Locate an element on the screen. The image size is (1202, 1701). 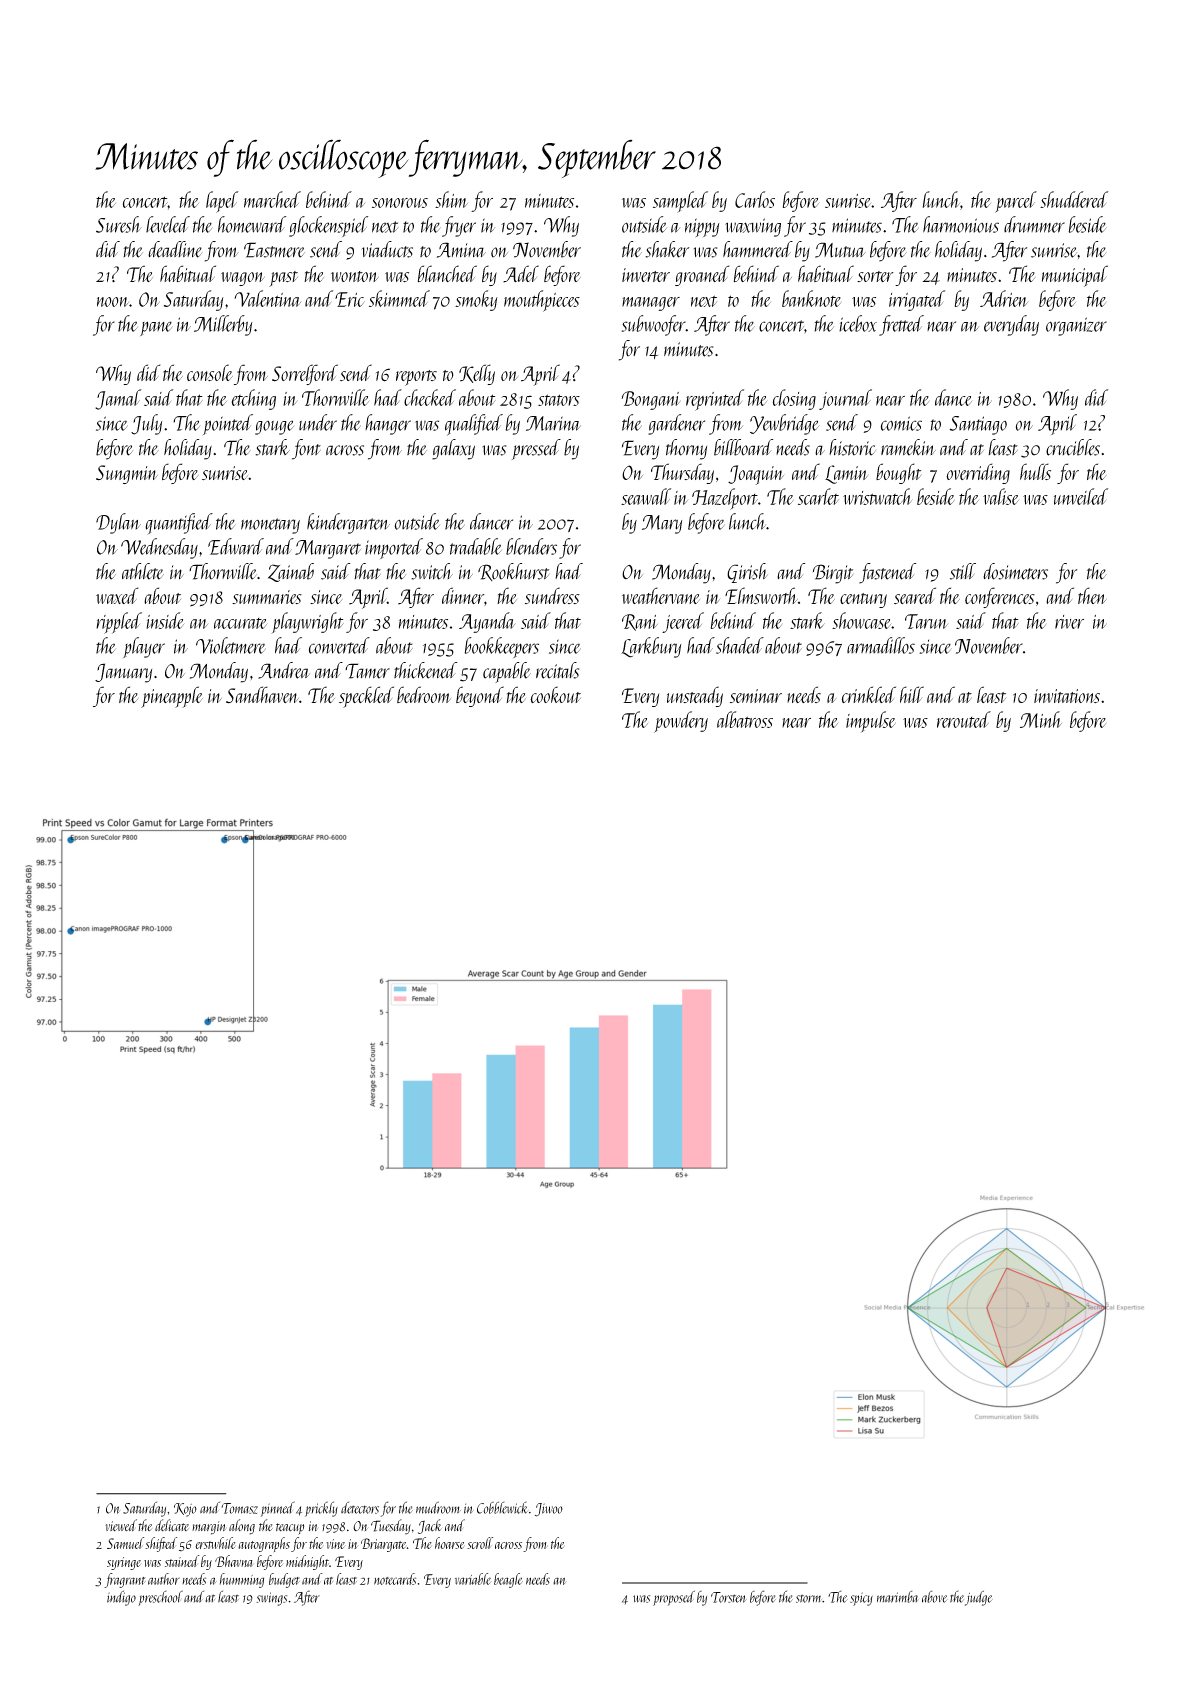
kindergarten is located at coordinates (348, 523).
